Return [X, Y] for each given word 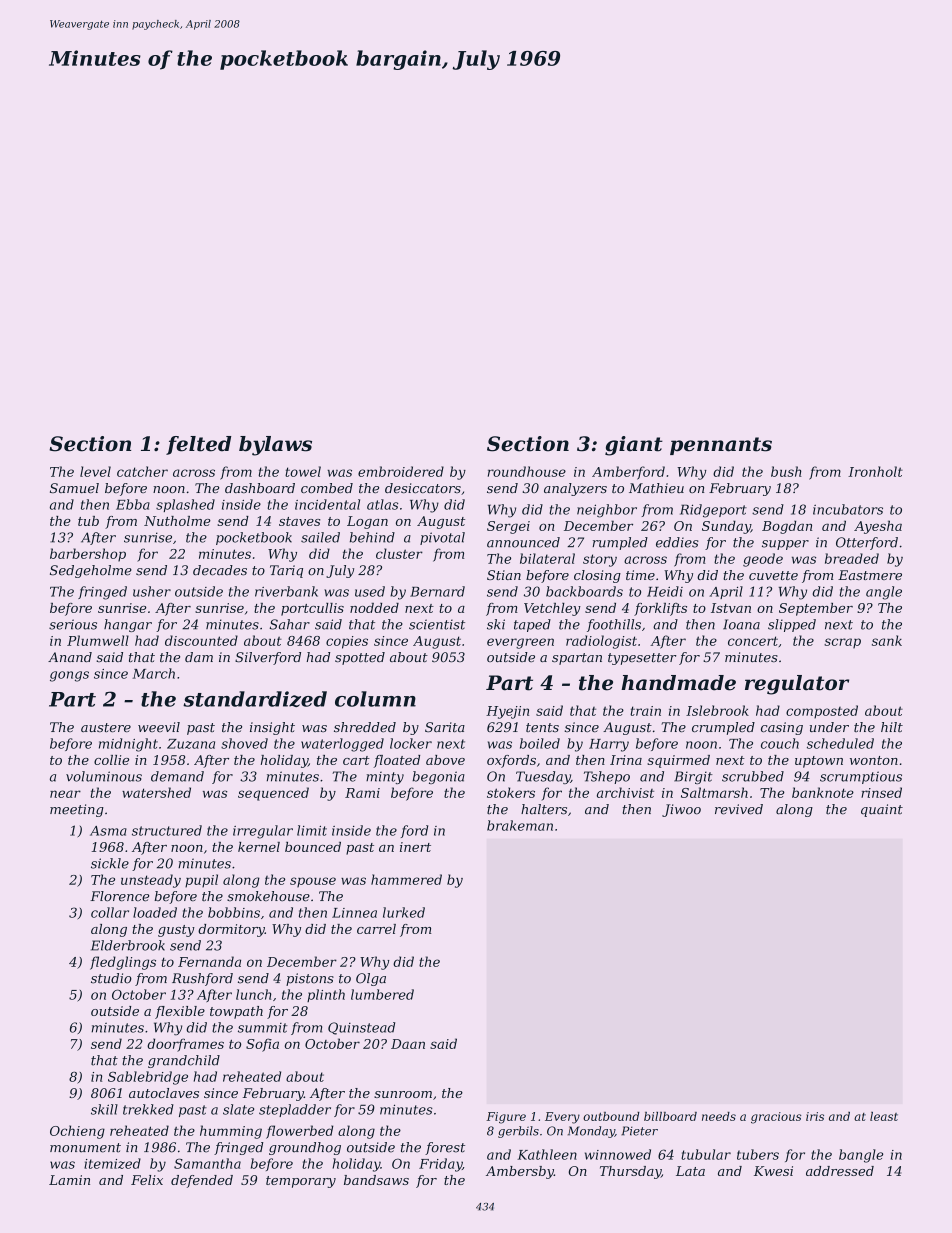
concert [753, 641]
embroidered [401, 471]
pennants [721, 446]
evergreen [520, 643]
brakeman [520, 825]
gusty [176, 931]
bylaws [275, 446]
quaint [882, 810]
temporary [301, 1182]
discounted [201, 640]
